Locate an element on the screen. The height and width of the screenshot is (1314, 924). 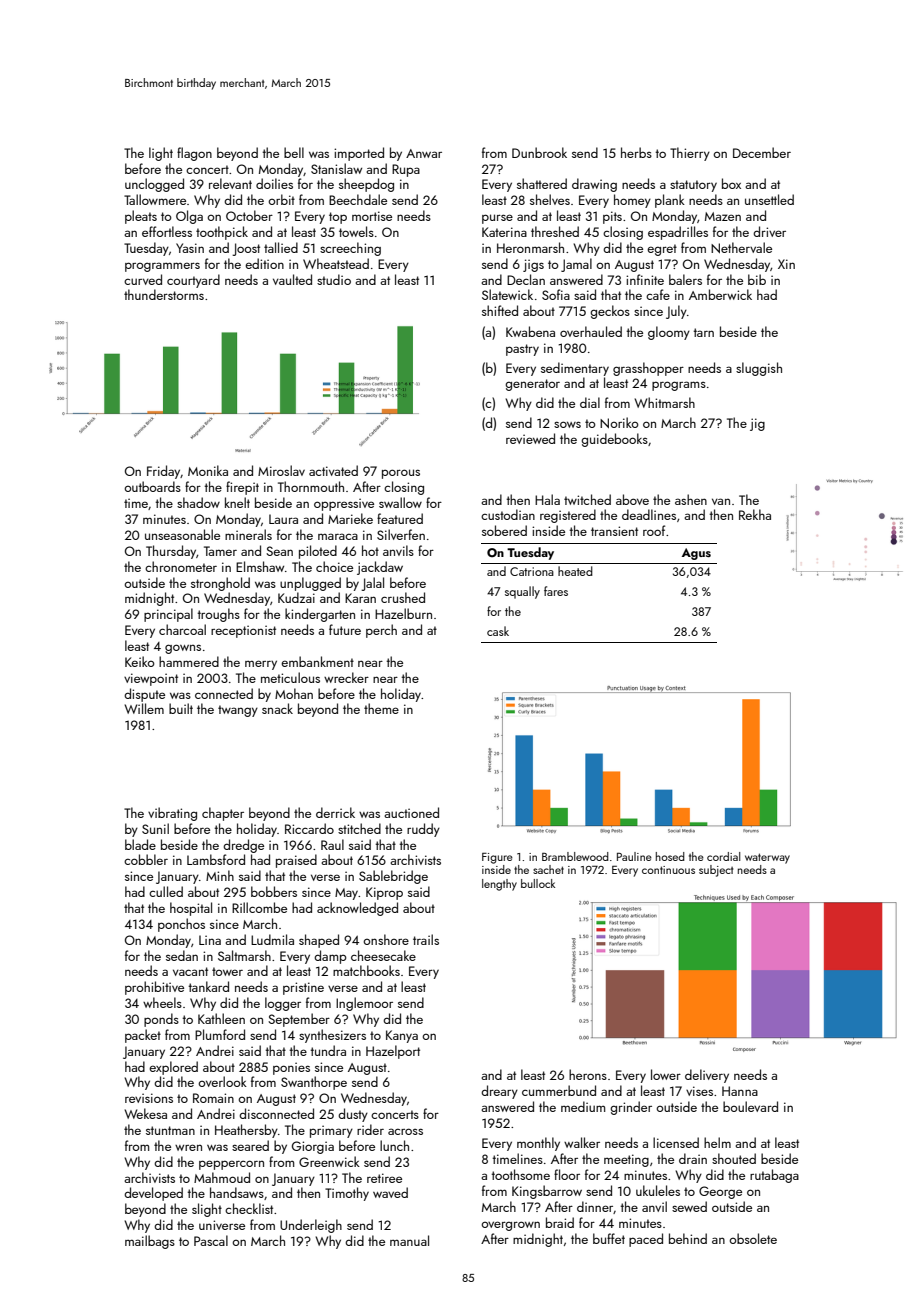
vaulted is located at coordinates (292, 279).
